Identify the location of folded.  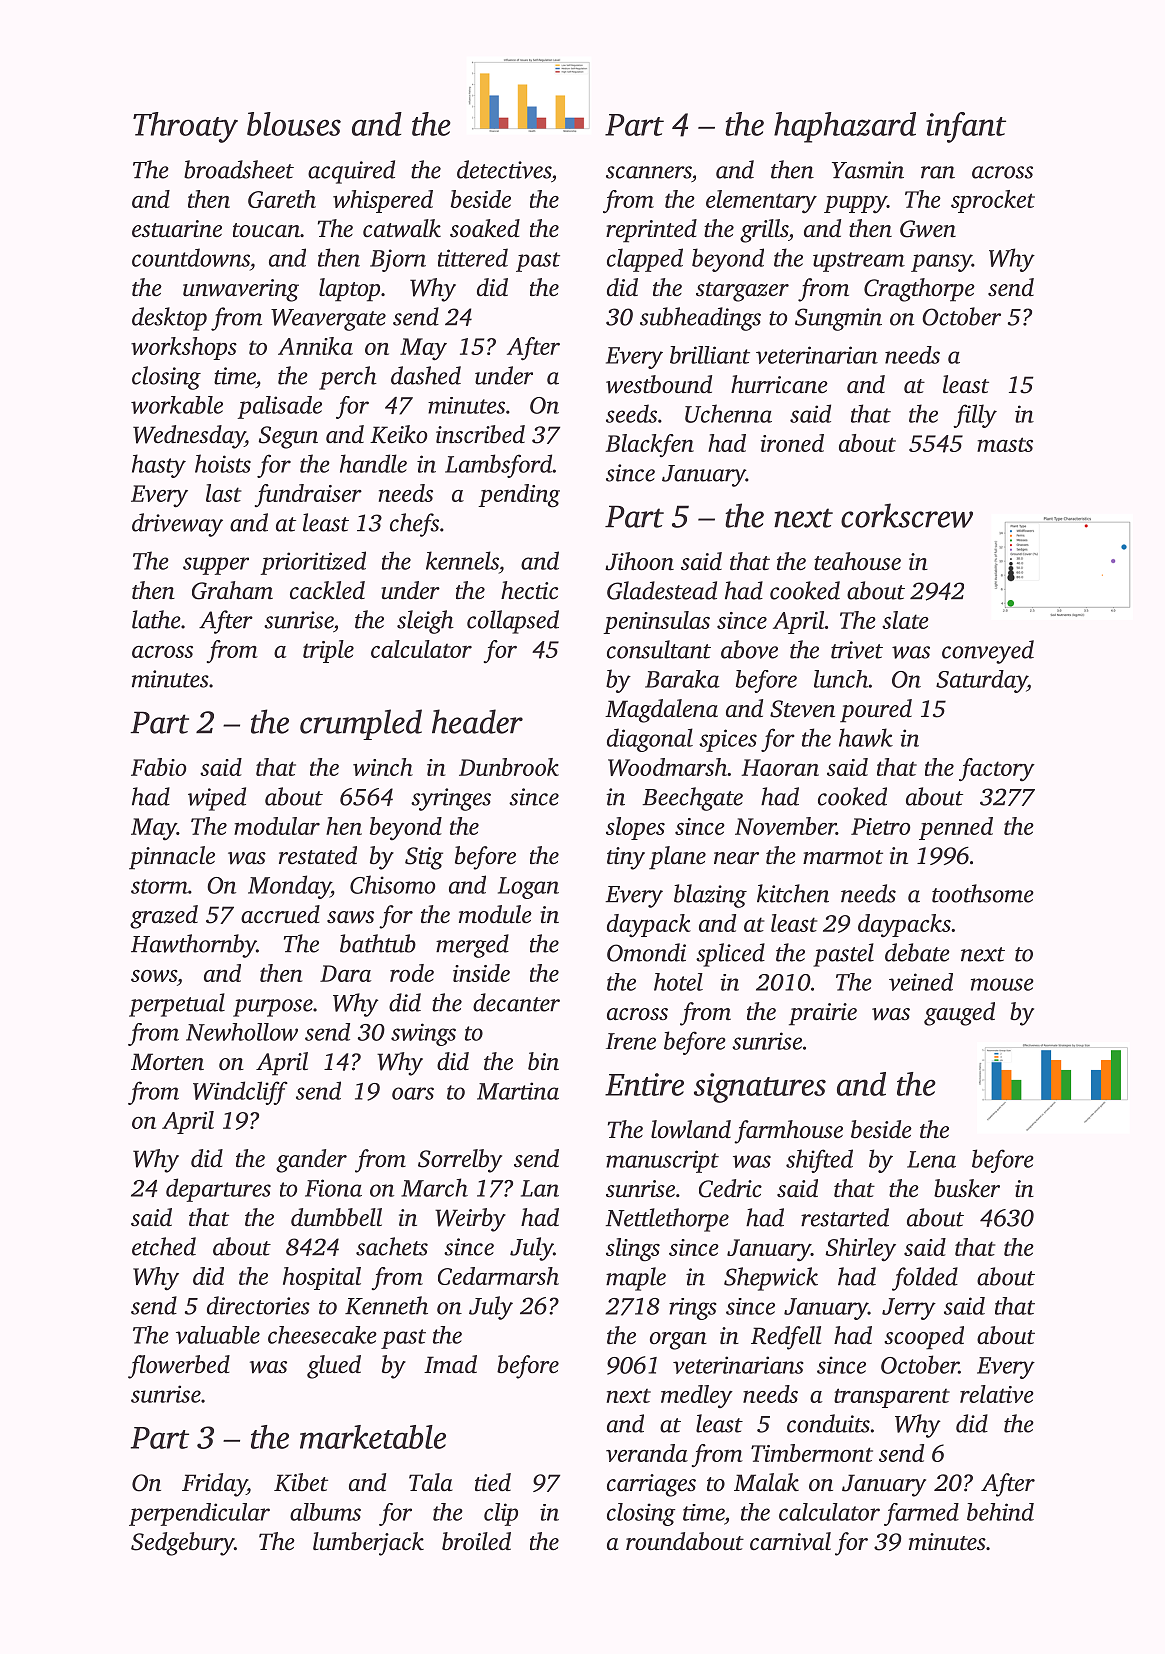
(925, 1279).
